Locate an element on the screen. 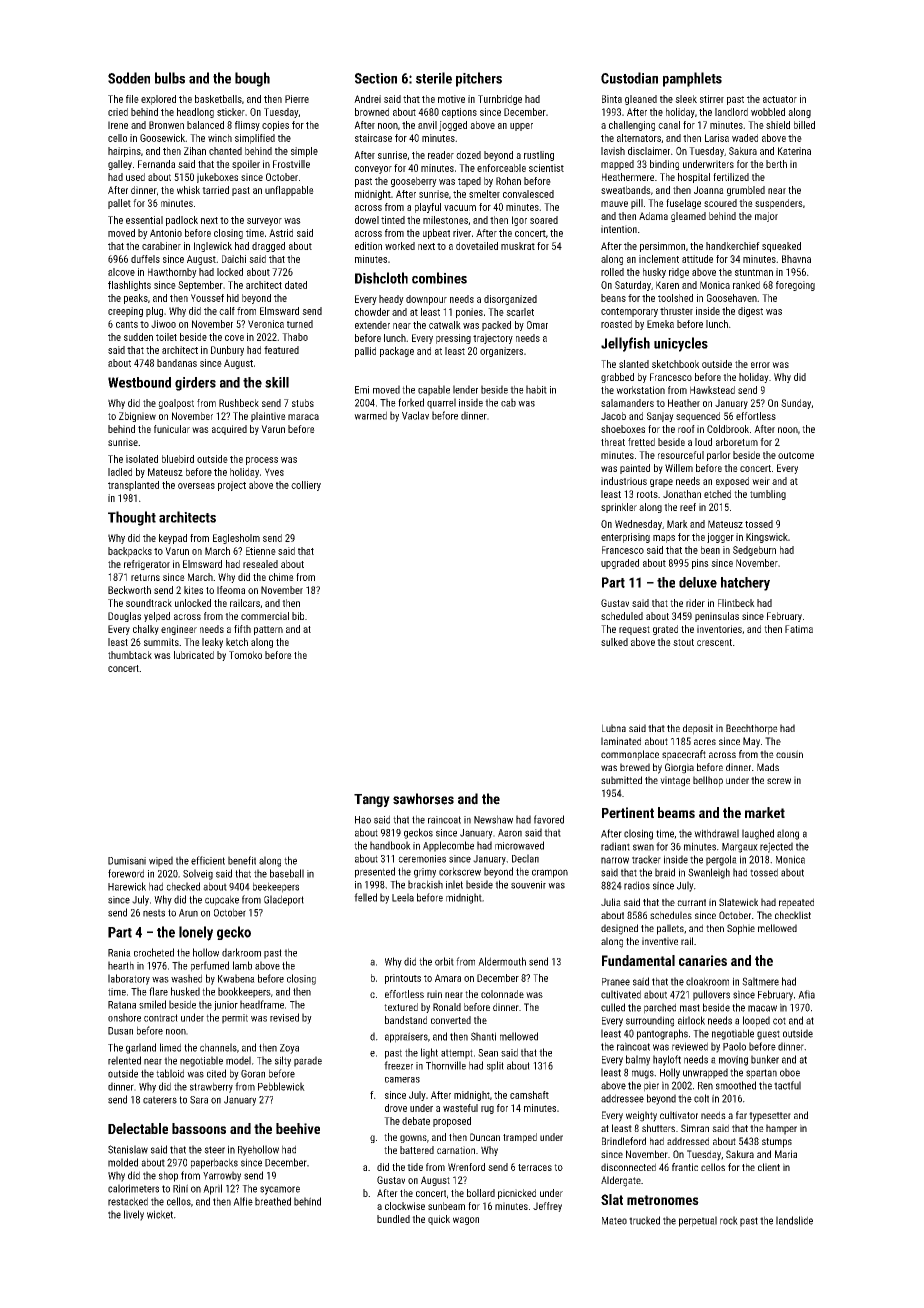  hamper is located at coordinates (781, 1129).
